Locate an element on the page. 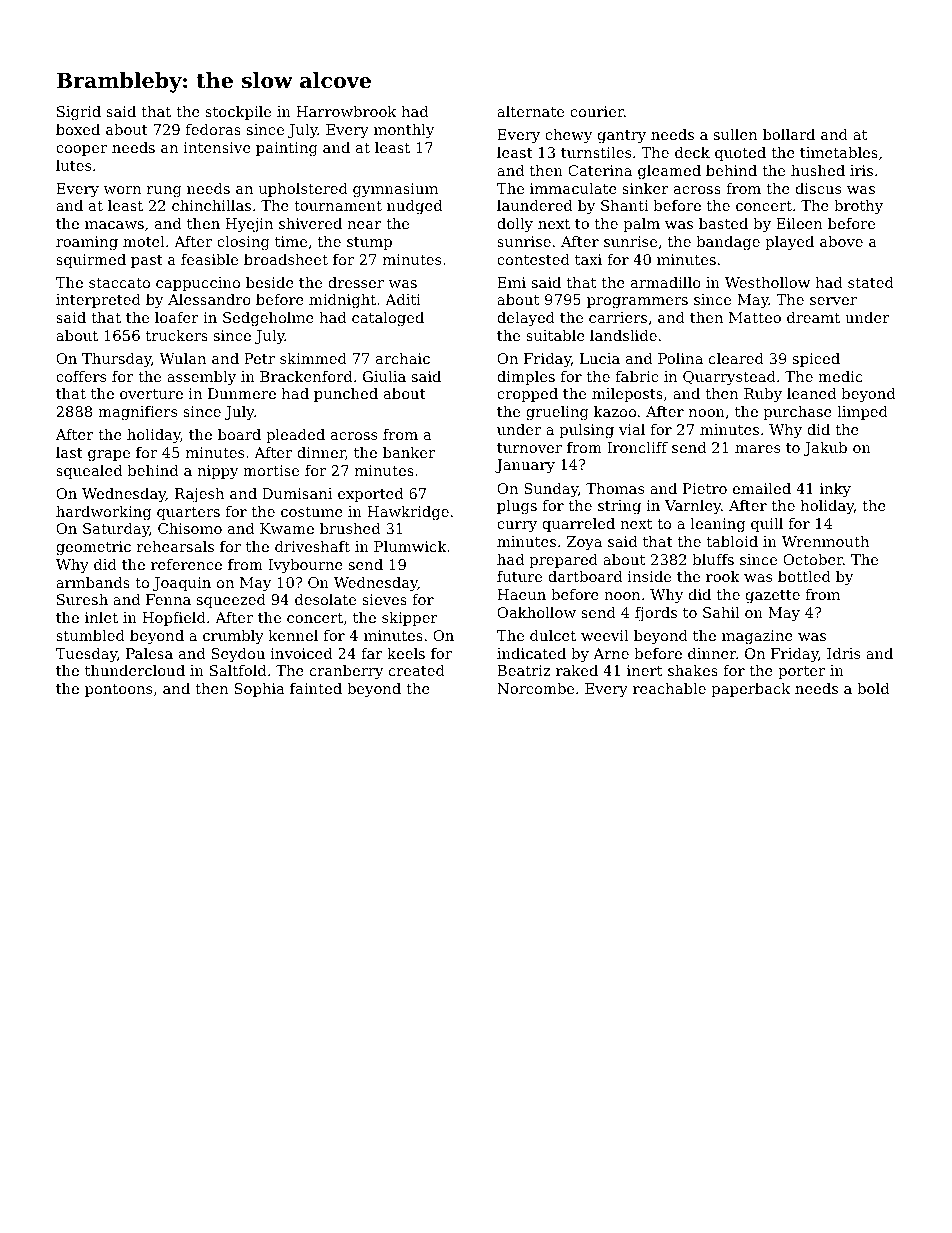  stockpile is located at coordinates (238, 113).
